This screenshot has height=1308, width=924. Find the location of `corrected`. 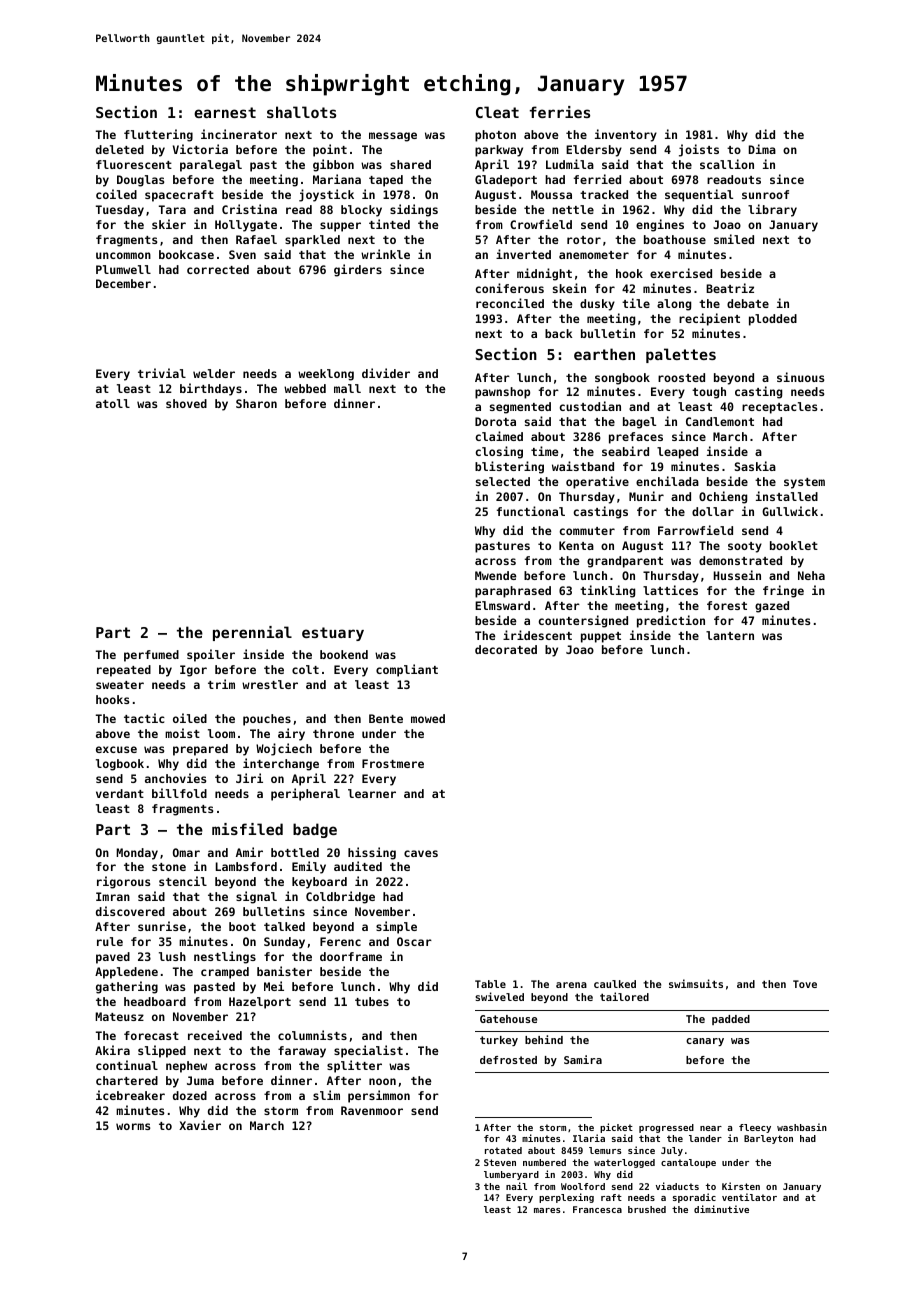

corrected is located at coordinates (218, 269).
